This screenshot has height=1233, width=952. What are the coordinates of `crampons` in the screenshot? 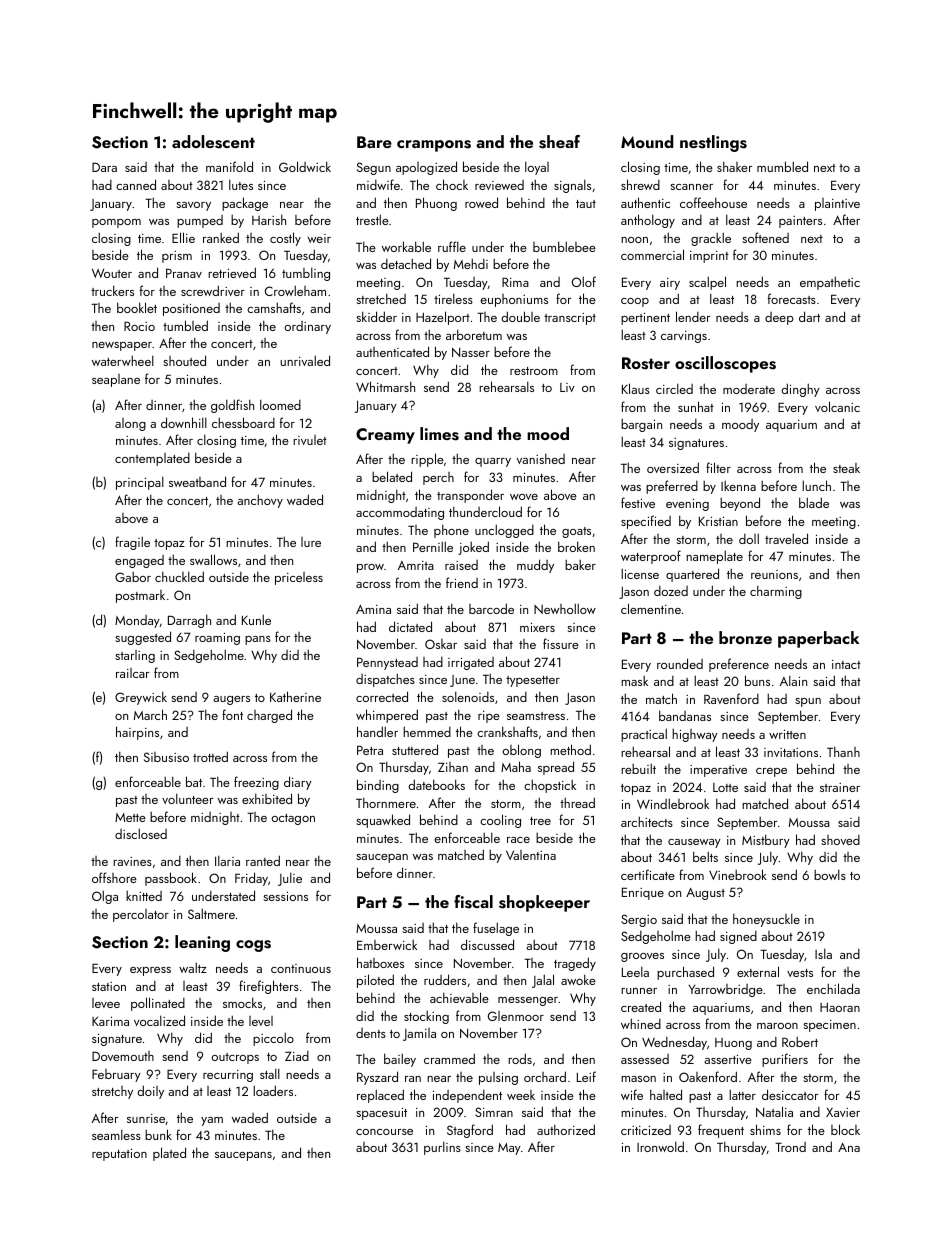 It's located at (434, 146).
